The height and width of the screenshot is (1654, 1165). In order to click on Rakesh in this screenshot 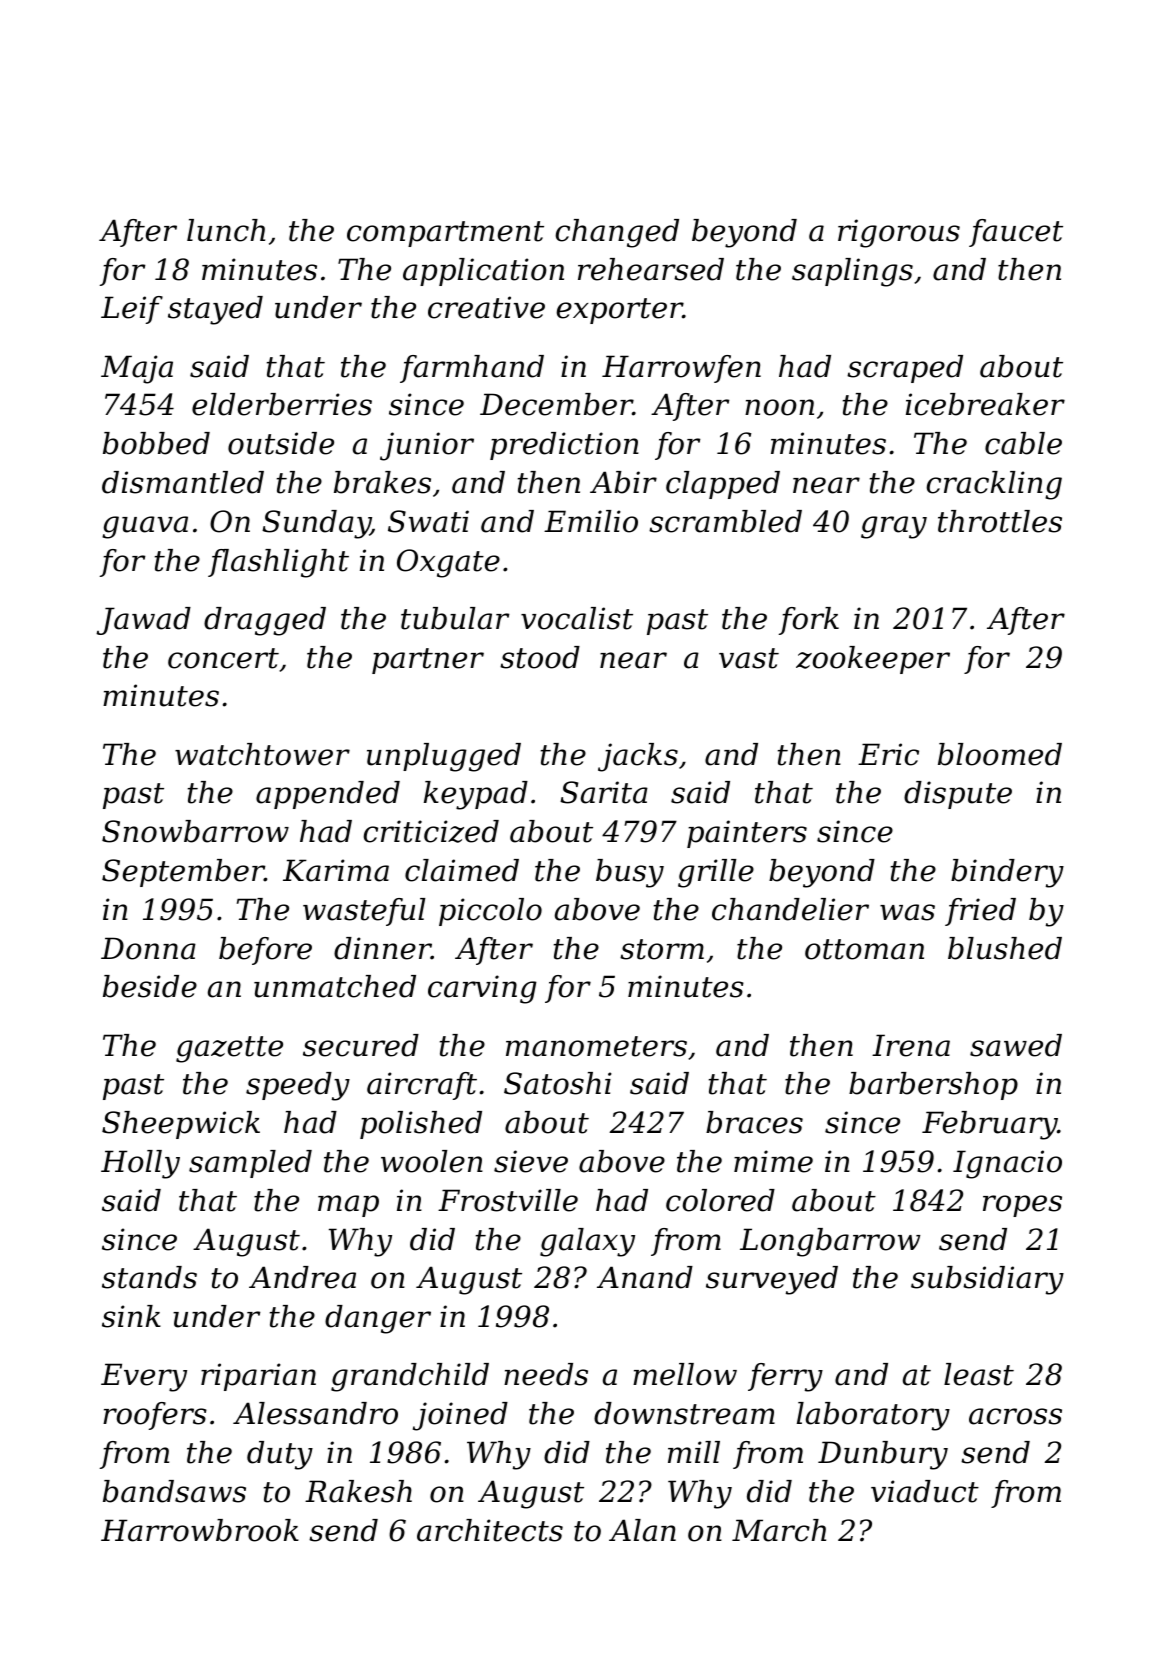, I will do `click(358, 1491)`.
